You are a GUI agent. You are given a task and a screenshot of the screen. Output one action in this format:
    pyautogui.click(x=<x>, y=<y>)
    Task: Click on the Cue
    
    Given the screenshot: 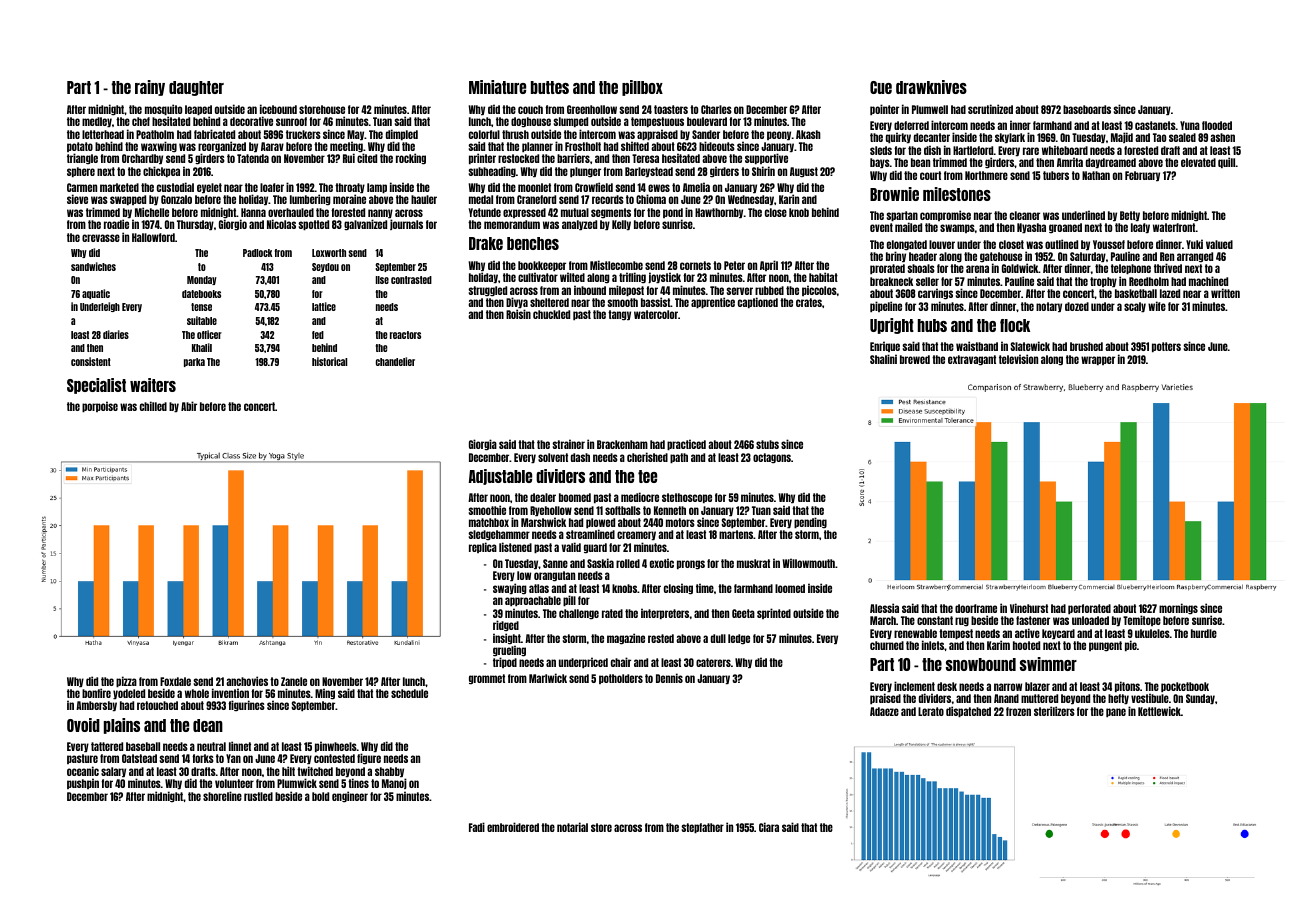 What is the action you would take?
    pyautogui.click(x=881, y=87)
